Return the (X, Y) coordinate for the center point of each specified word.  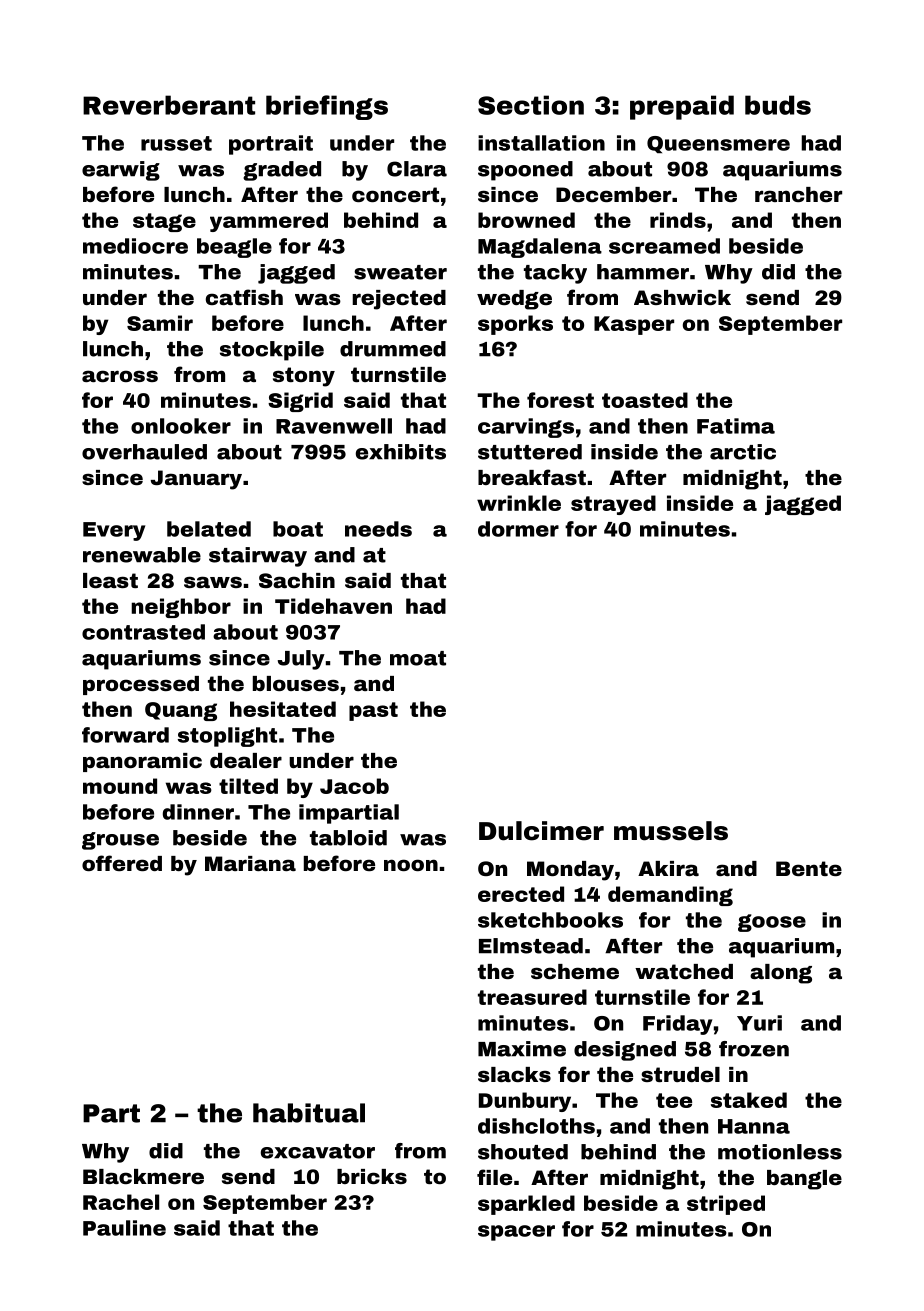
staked (749, 1100)
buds (778, 105)
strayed (613, 505)
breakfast (532, 477)
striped (726, 1205)
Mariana (250, 863)
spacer (516, 1233)
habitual (309, 1113)
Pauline (124, 1228)
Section (531, 105)
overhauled (144, 452)
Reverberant (169, 105)
